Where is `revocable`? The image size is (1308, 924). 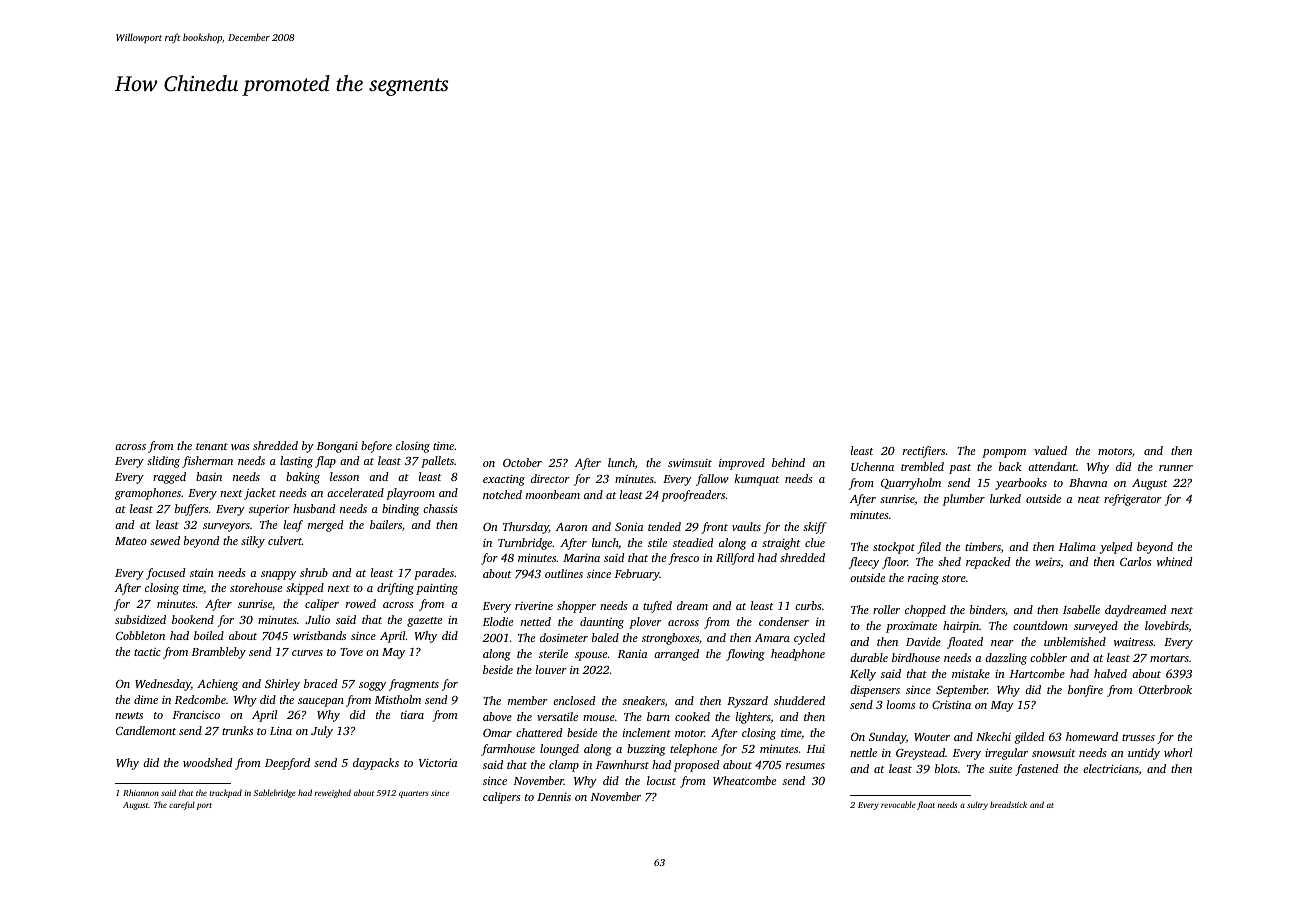 revocable is located at coordinates (898, 804).
